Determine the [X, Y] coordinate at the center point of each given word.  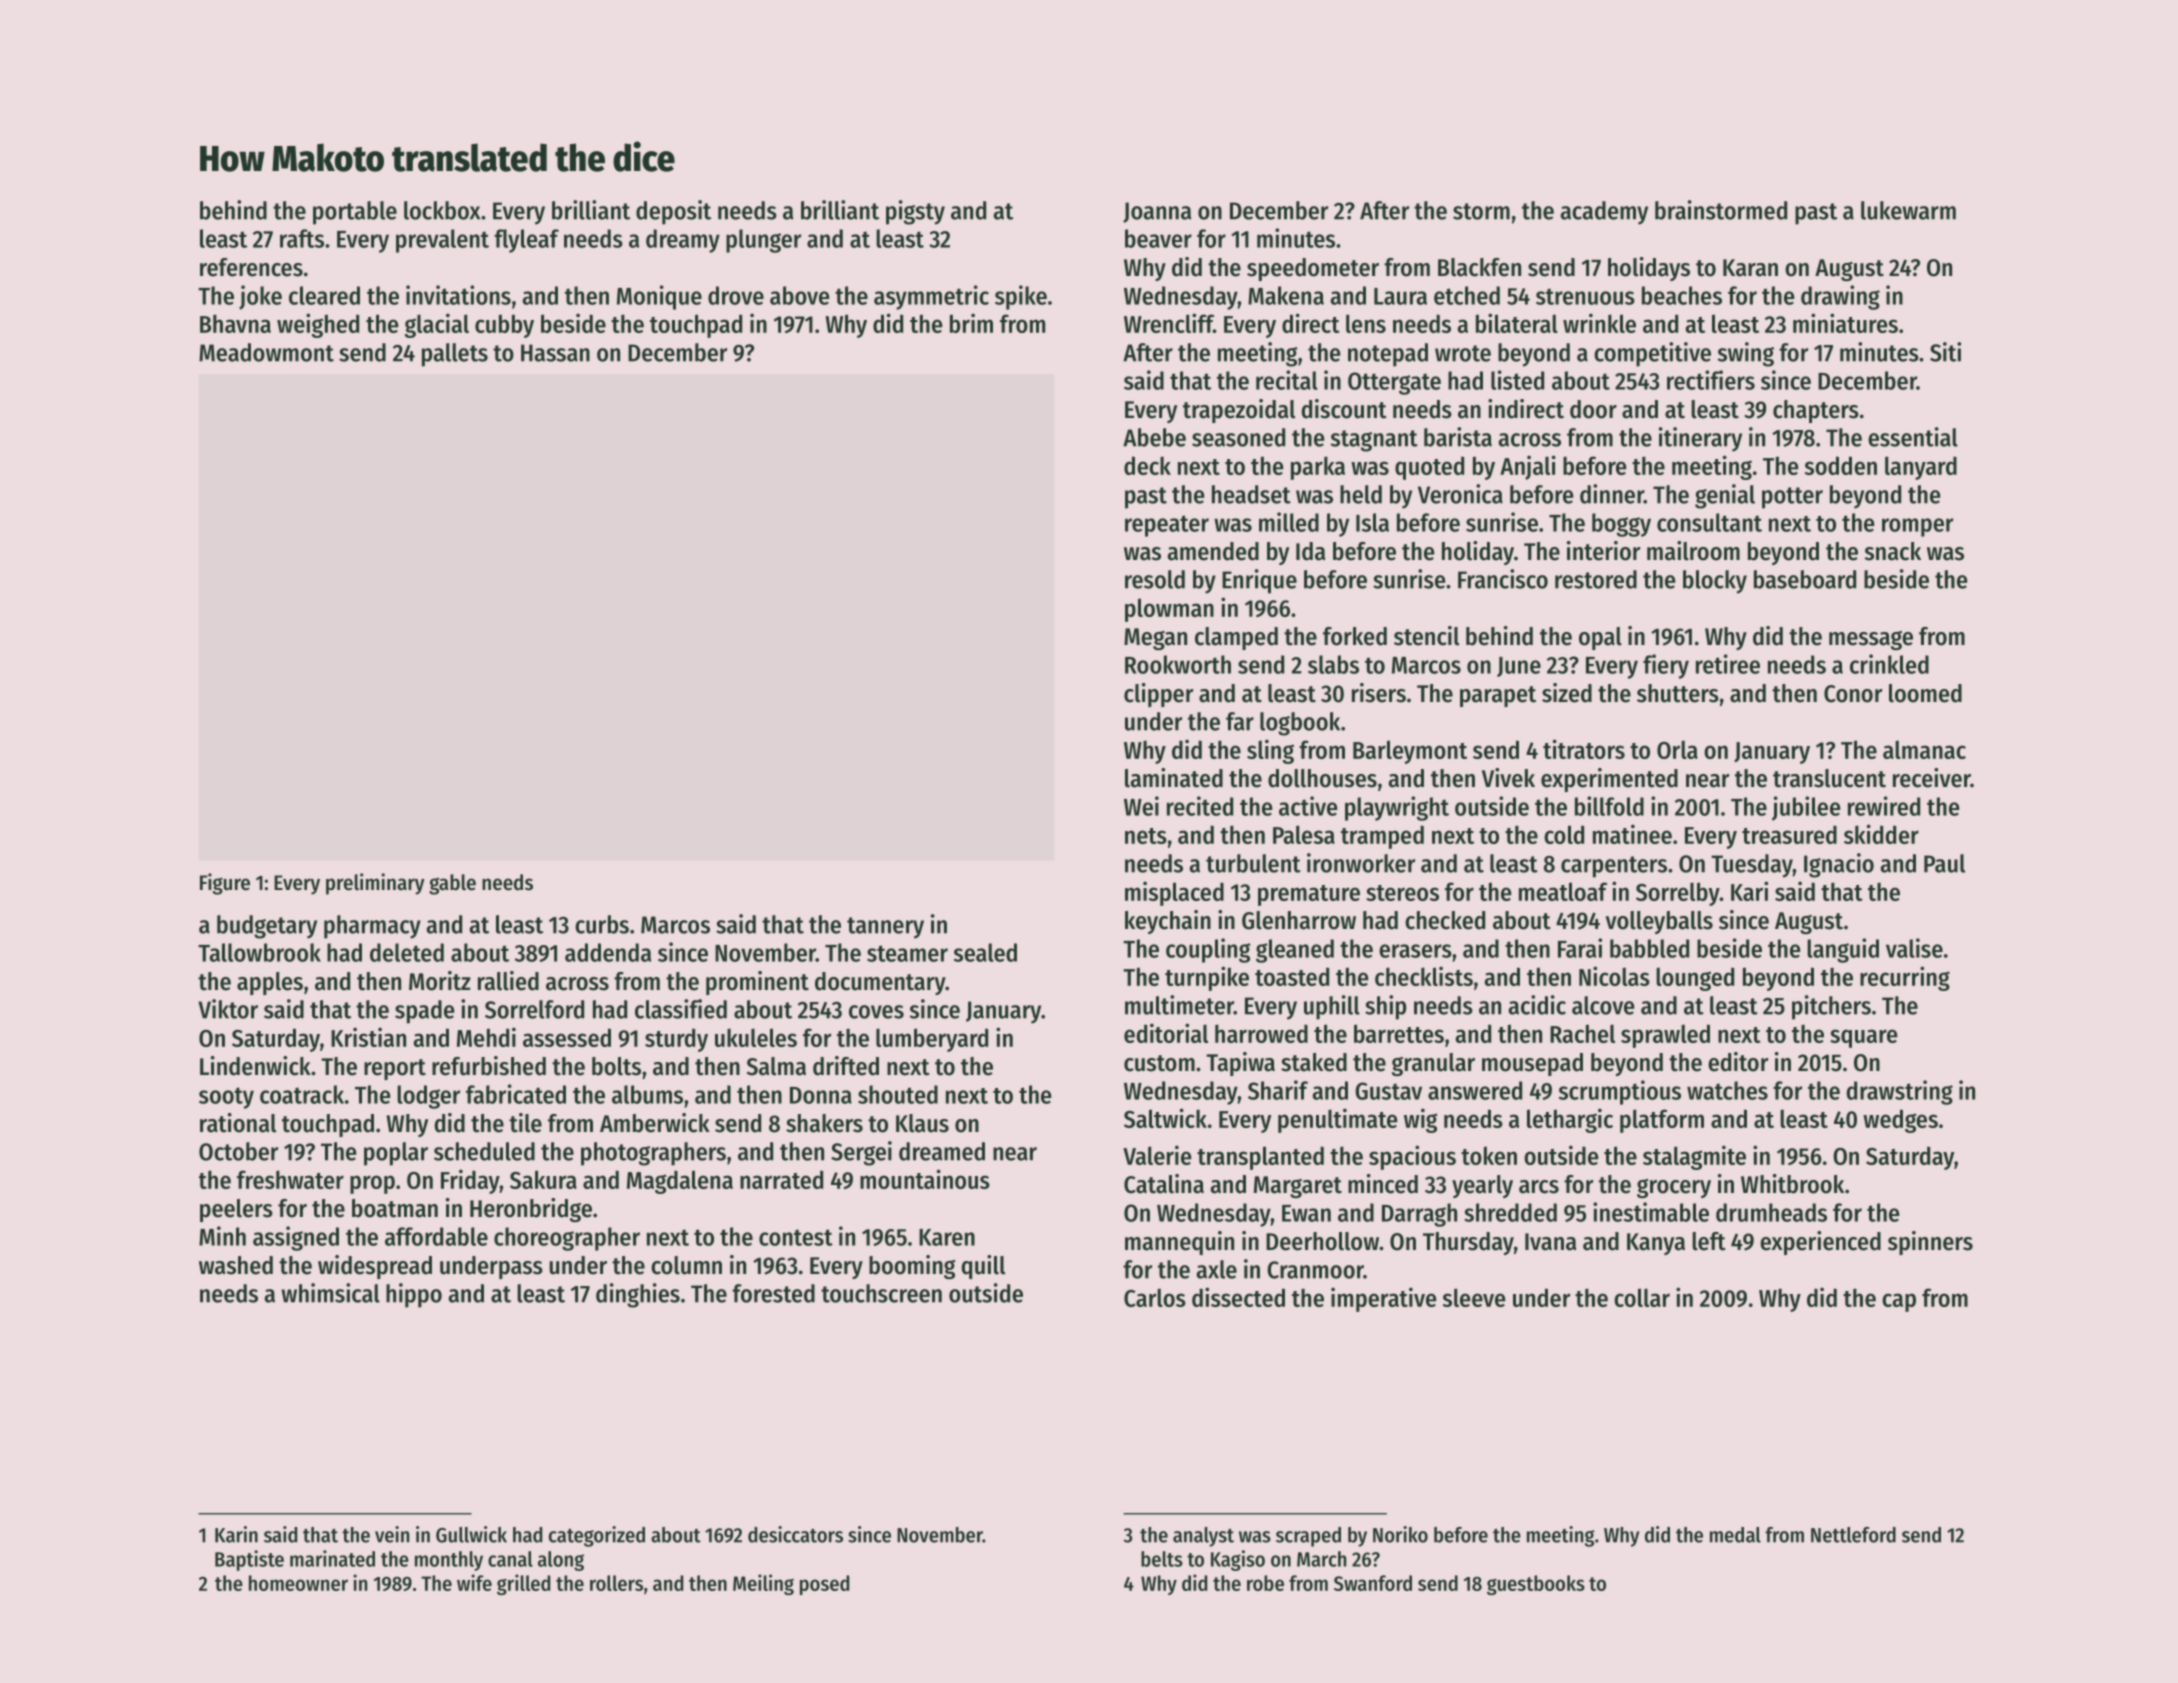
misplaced [1174, 893]
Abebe [1154, 437]
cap [1899, 1302]
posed [824, 1585]
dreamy [683, 241]
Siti [1945, 352]
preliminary [375, 884]
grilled [523, 1584]
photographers [653, 1154]
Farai [1580, 948]
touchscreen [881, 1293]
